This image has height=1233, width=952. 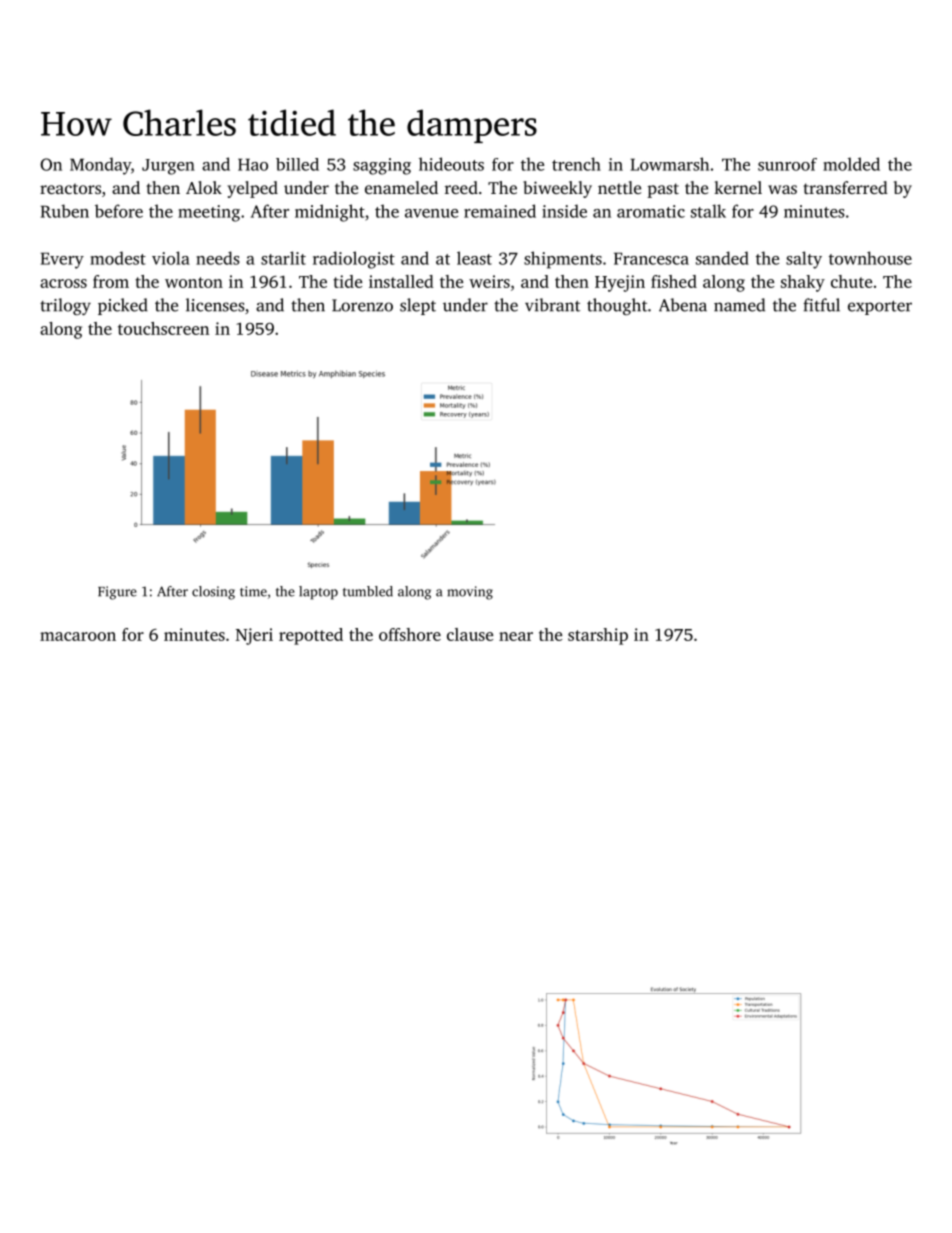 I want to click on inside, so click(x=564, y=211).
